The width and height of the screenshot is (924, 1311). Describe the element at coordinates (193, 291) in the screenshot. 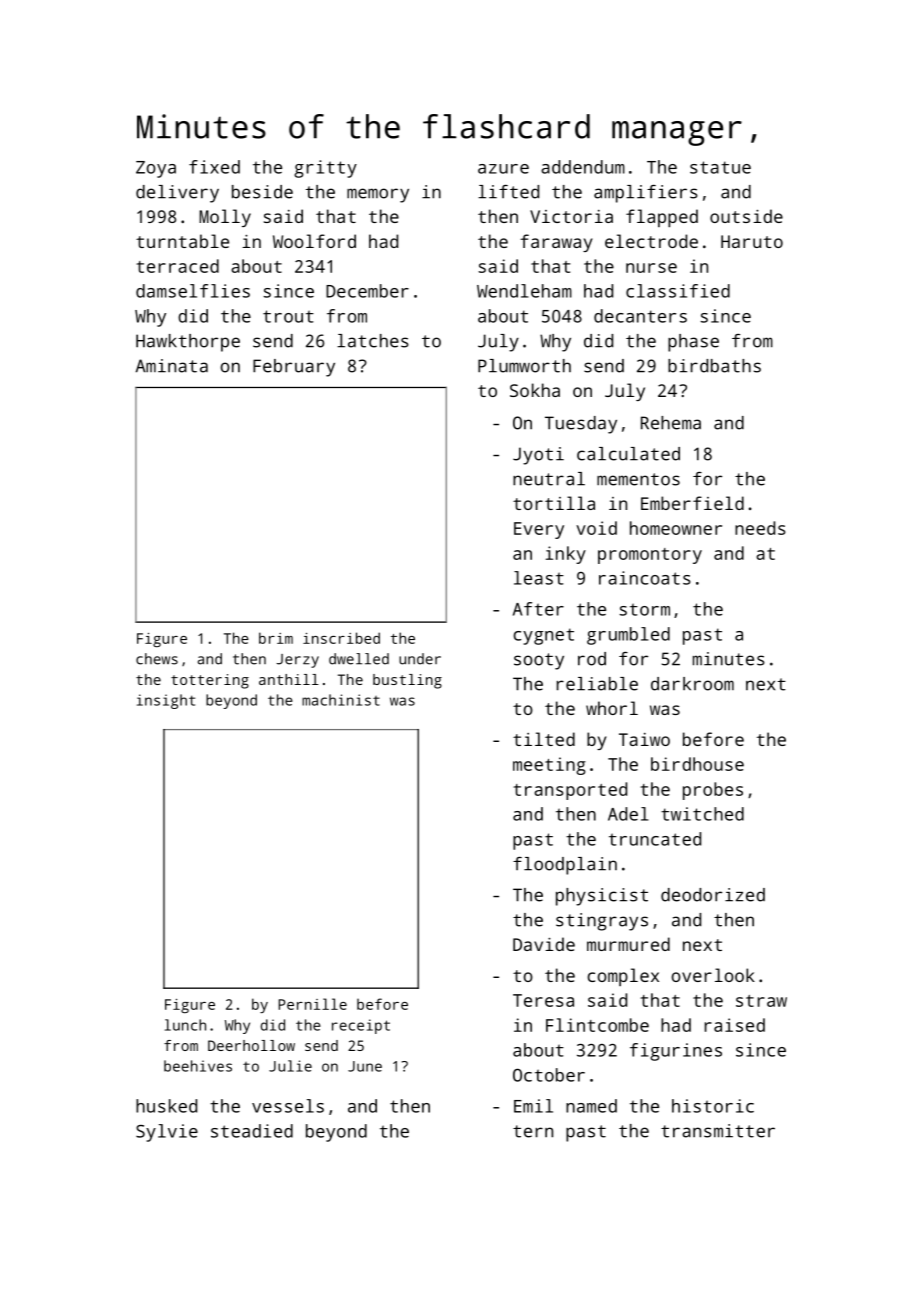

I see `damselflies` at that location.
